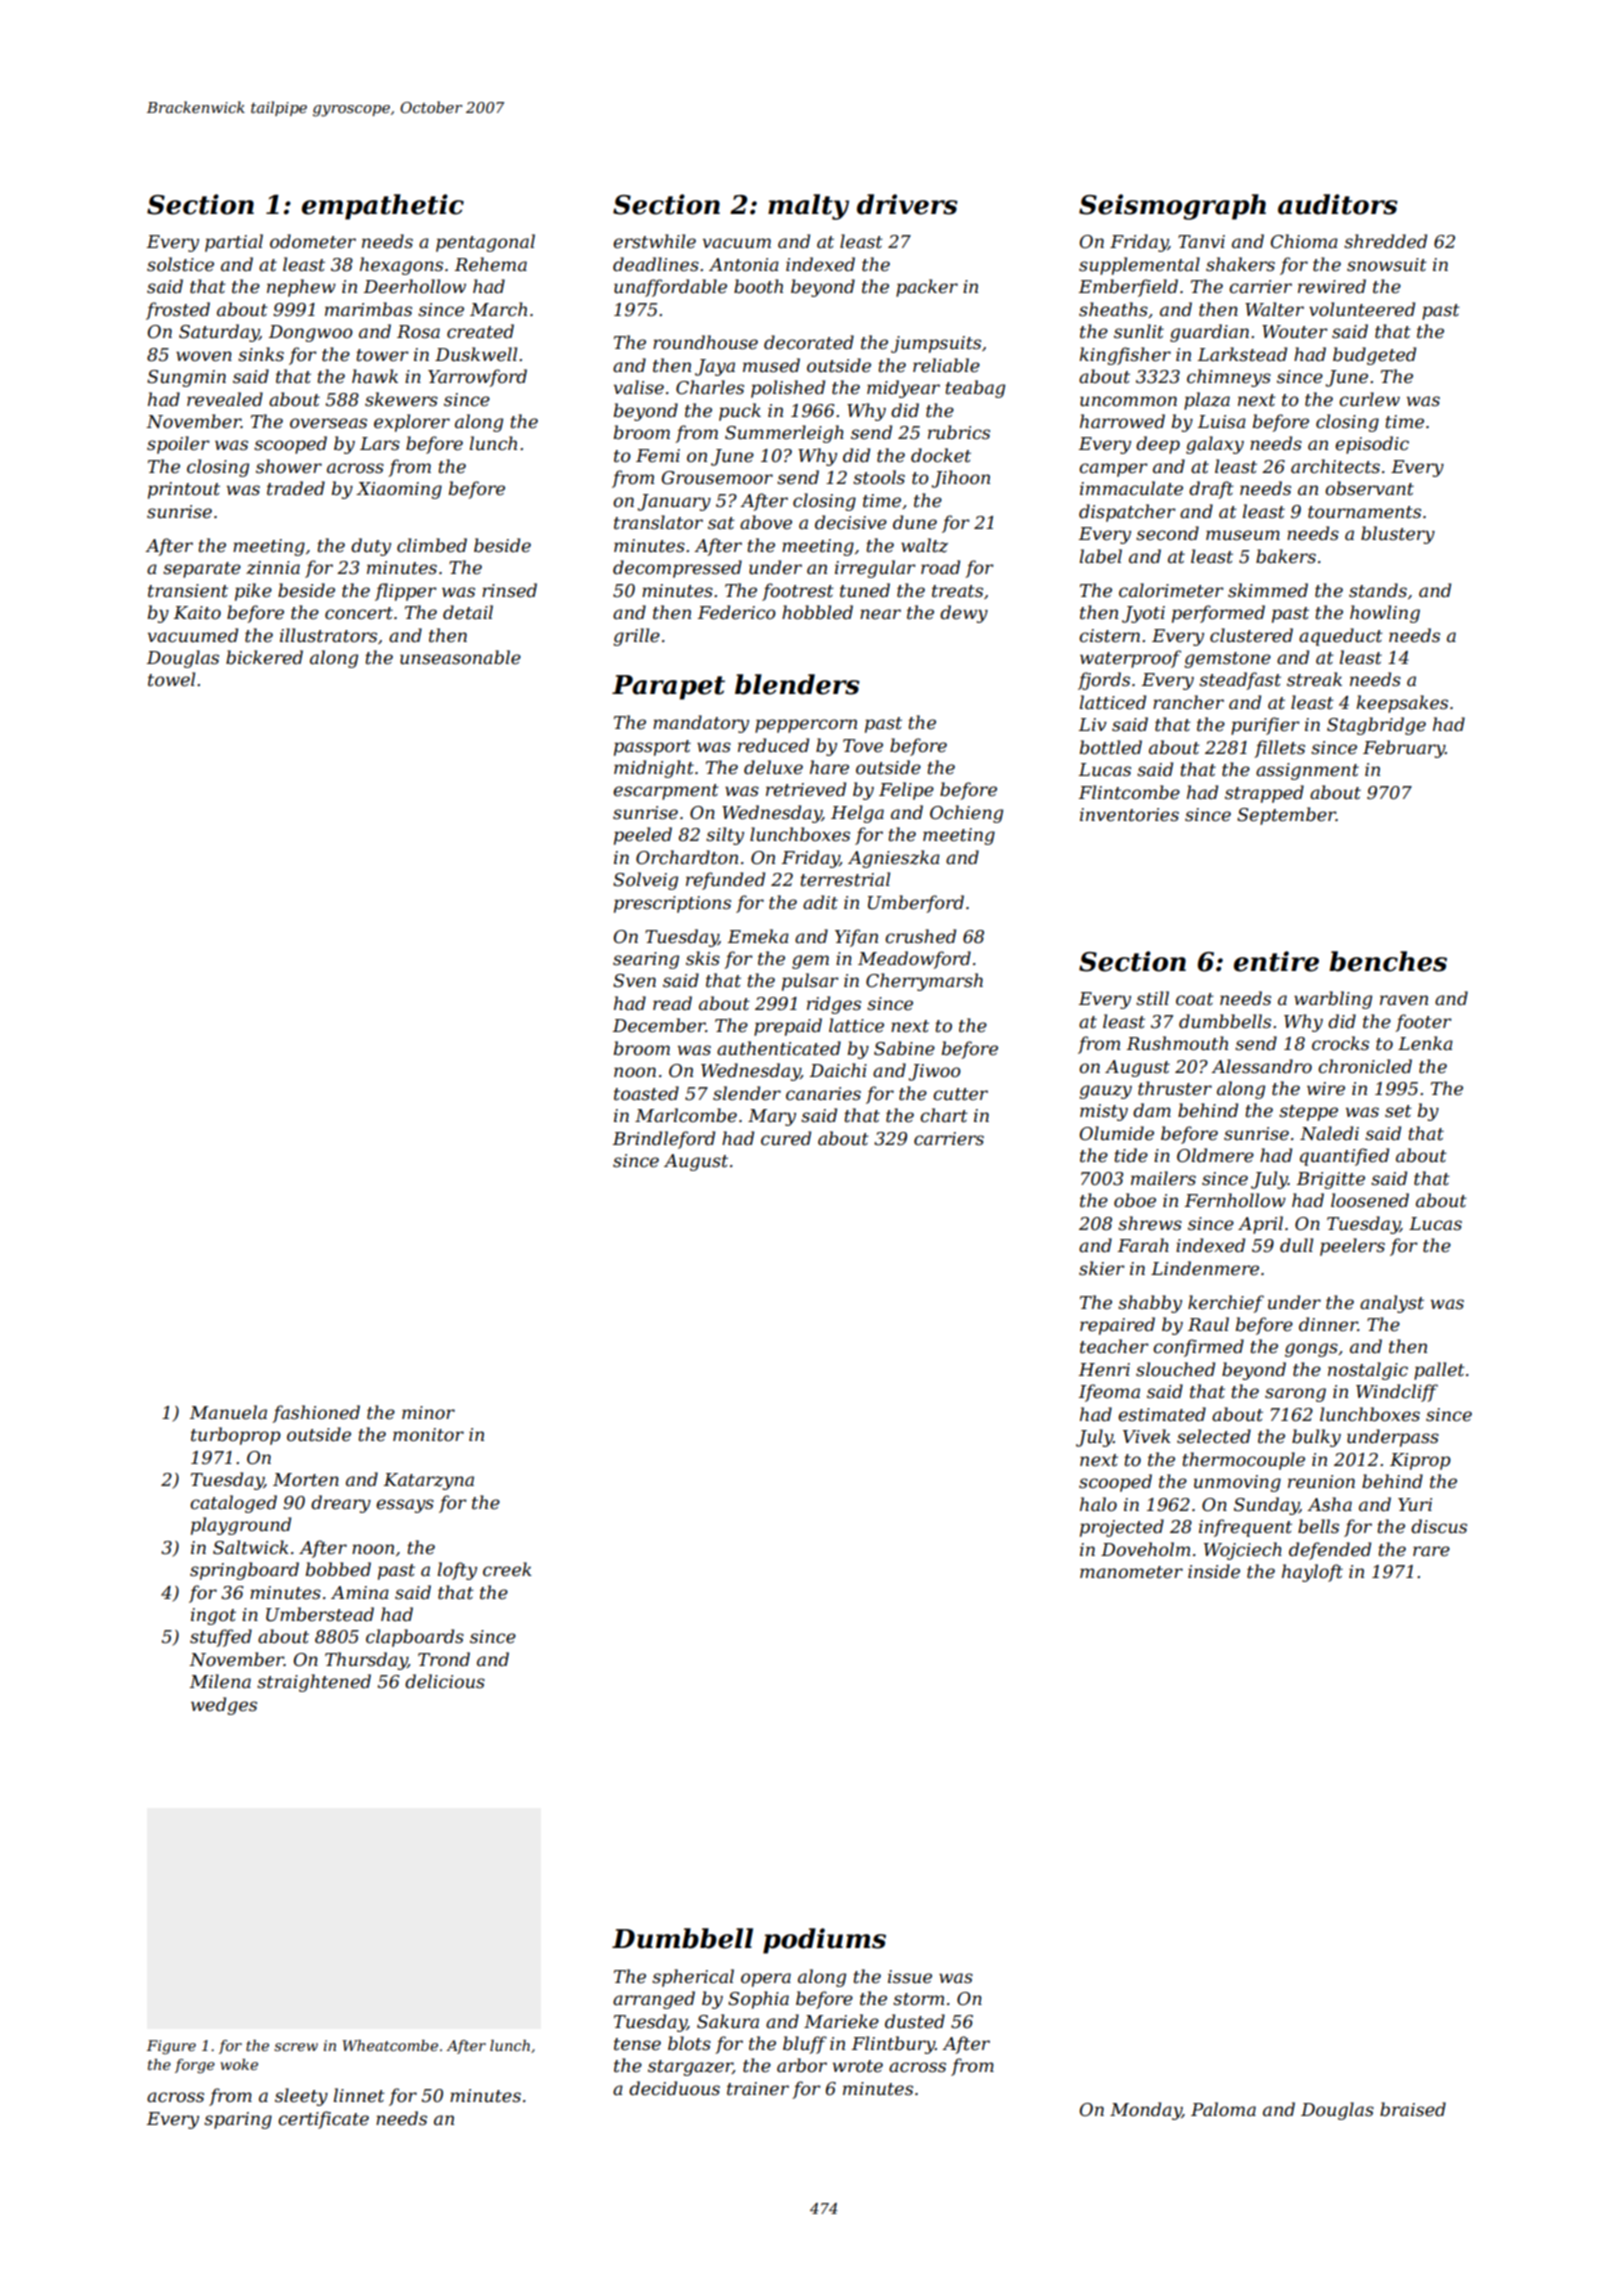 The image size is (1620, 2292). Describe the element at coordinates (944, 1115) in the image. I see `chart` at that location.
